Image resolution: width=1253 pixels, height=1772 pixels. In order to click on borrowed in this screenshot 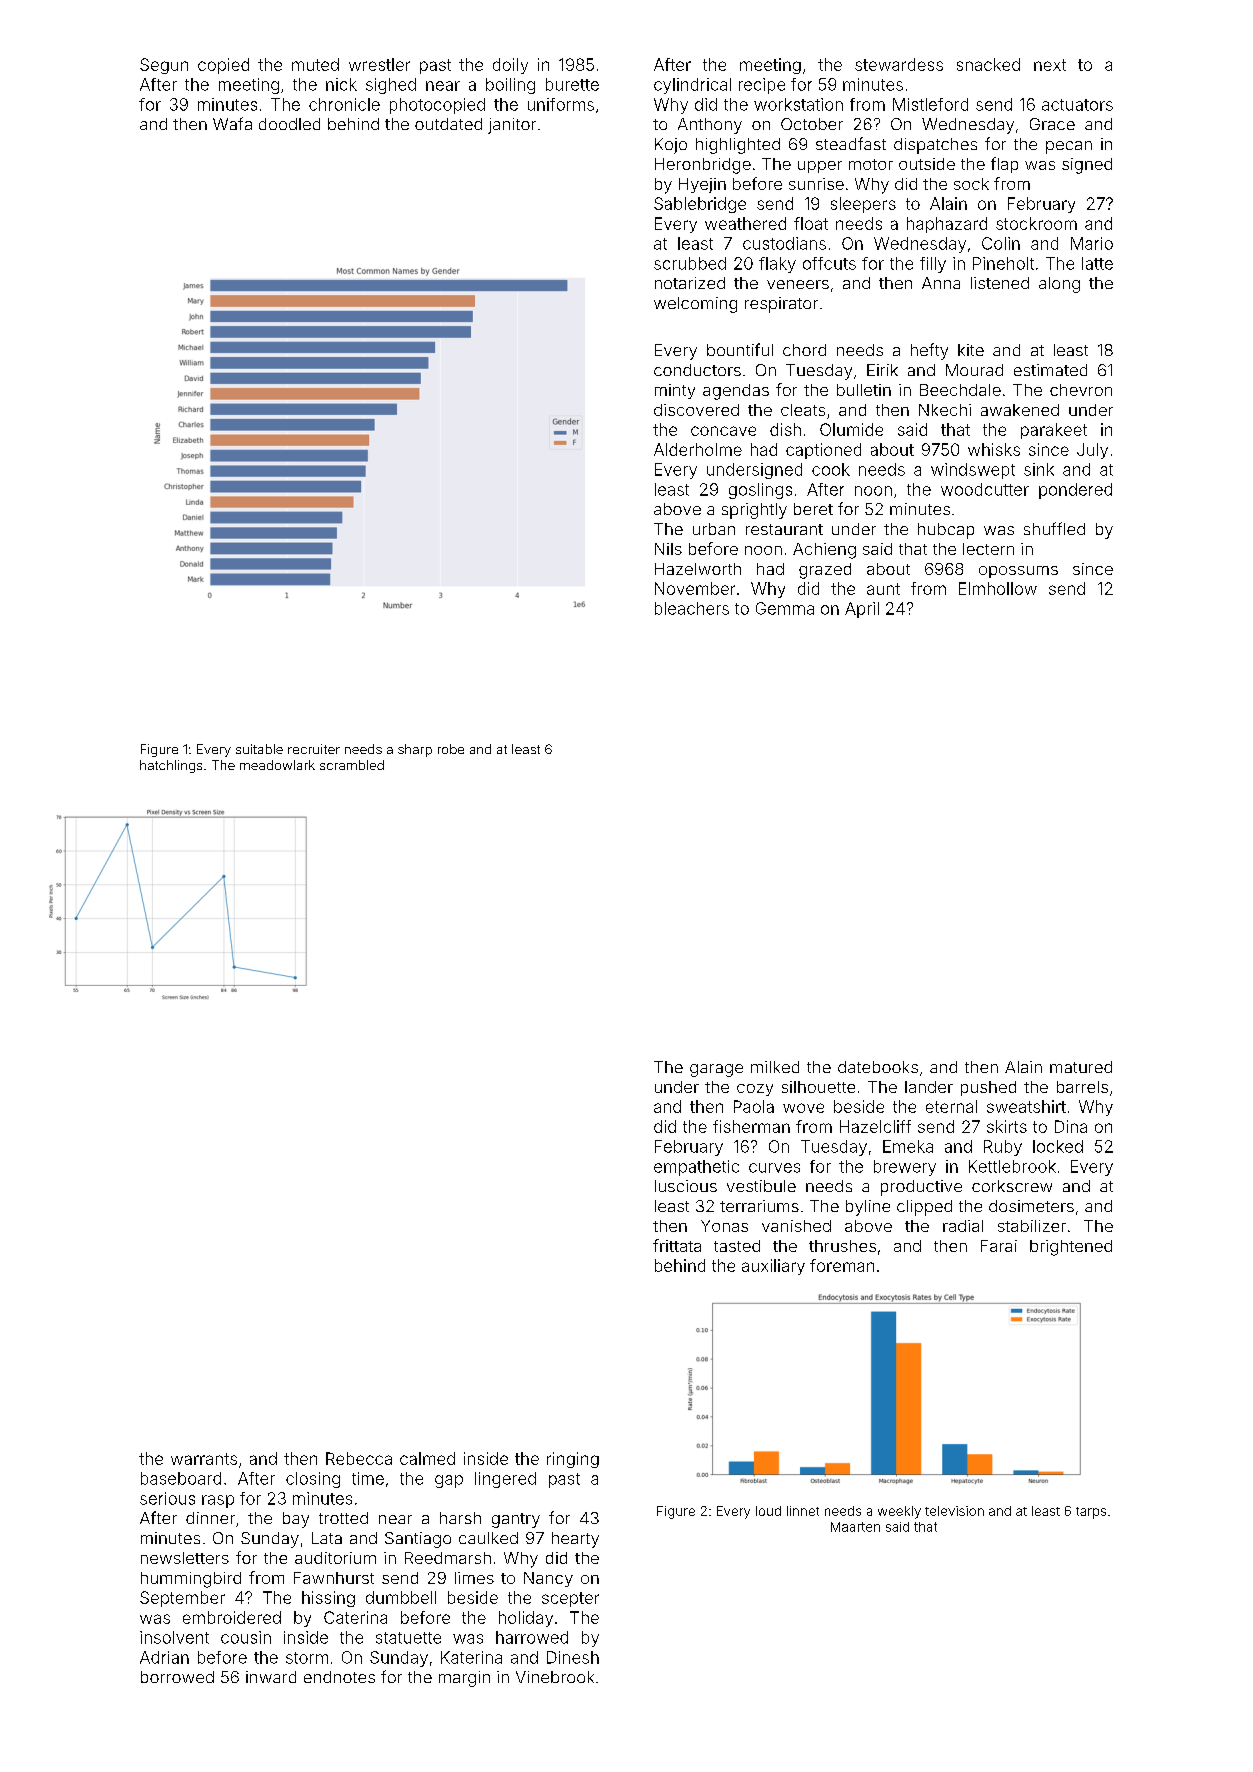, I will do `click(177, 1677)`.
